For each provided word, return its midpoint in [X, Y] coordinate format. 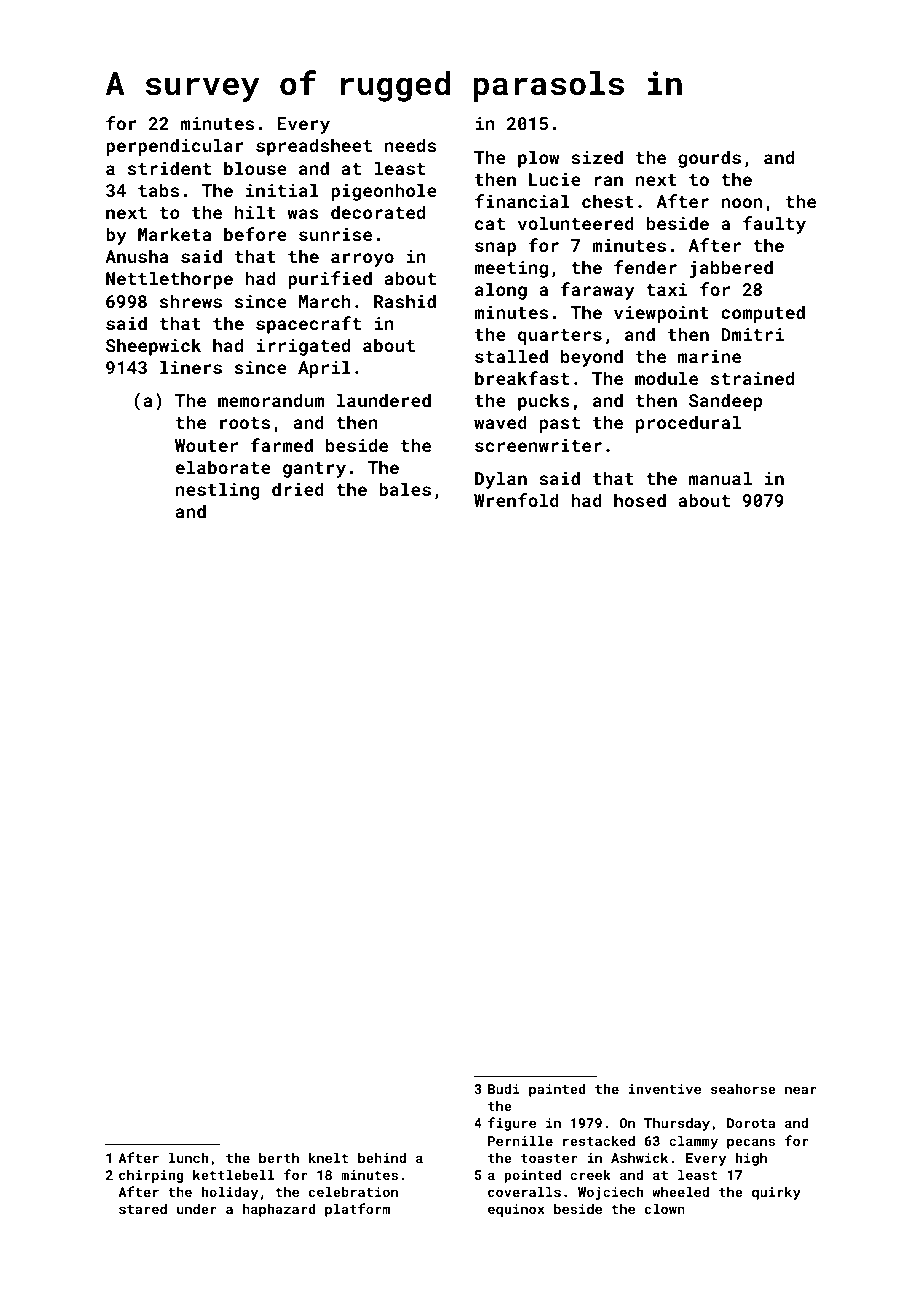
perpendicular [175, 147]
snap [495, 249]
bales [405, 489]
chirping [151, 1176]
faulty [774, 225]
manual [720, 478]
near [801, 1090]
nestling [218, 491]
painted [557, 1090]
